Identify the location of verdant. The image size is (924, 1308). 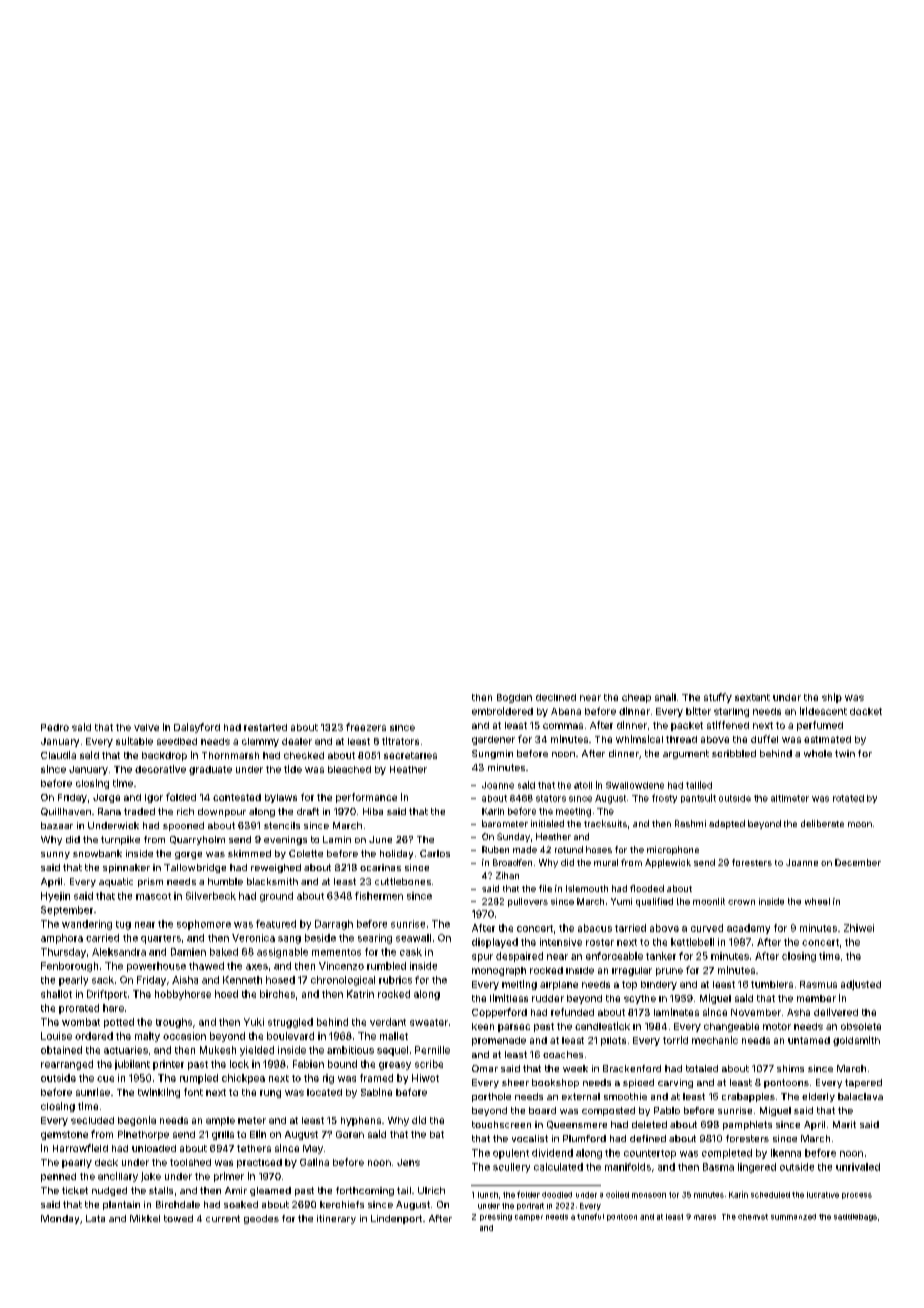
(388, 1022).
